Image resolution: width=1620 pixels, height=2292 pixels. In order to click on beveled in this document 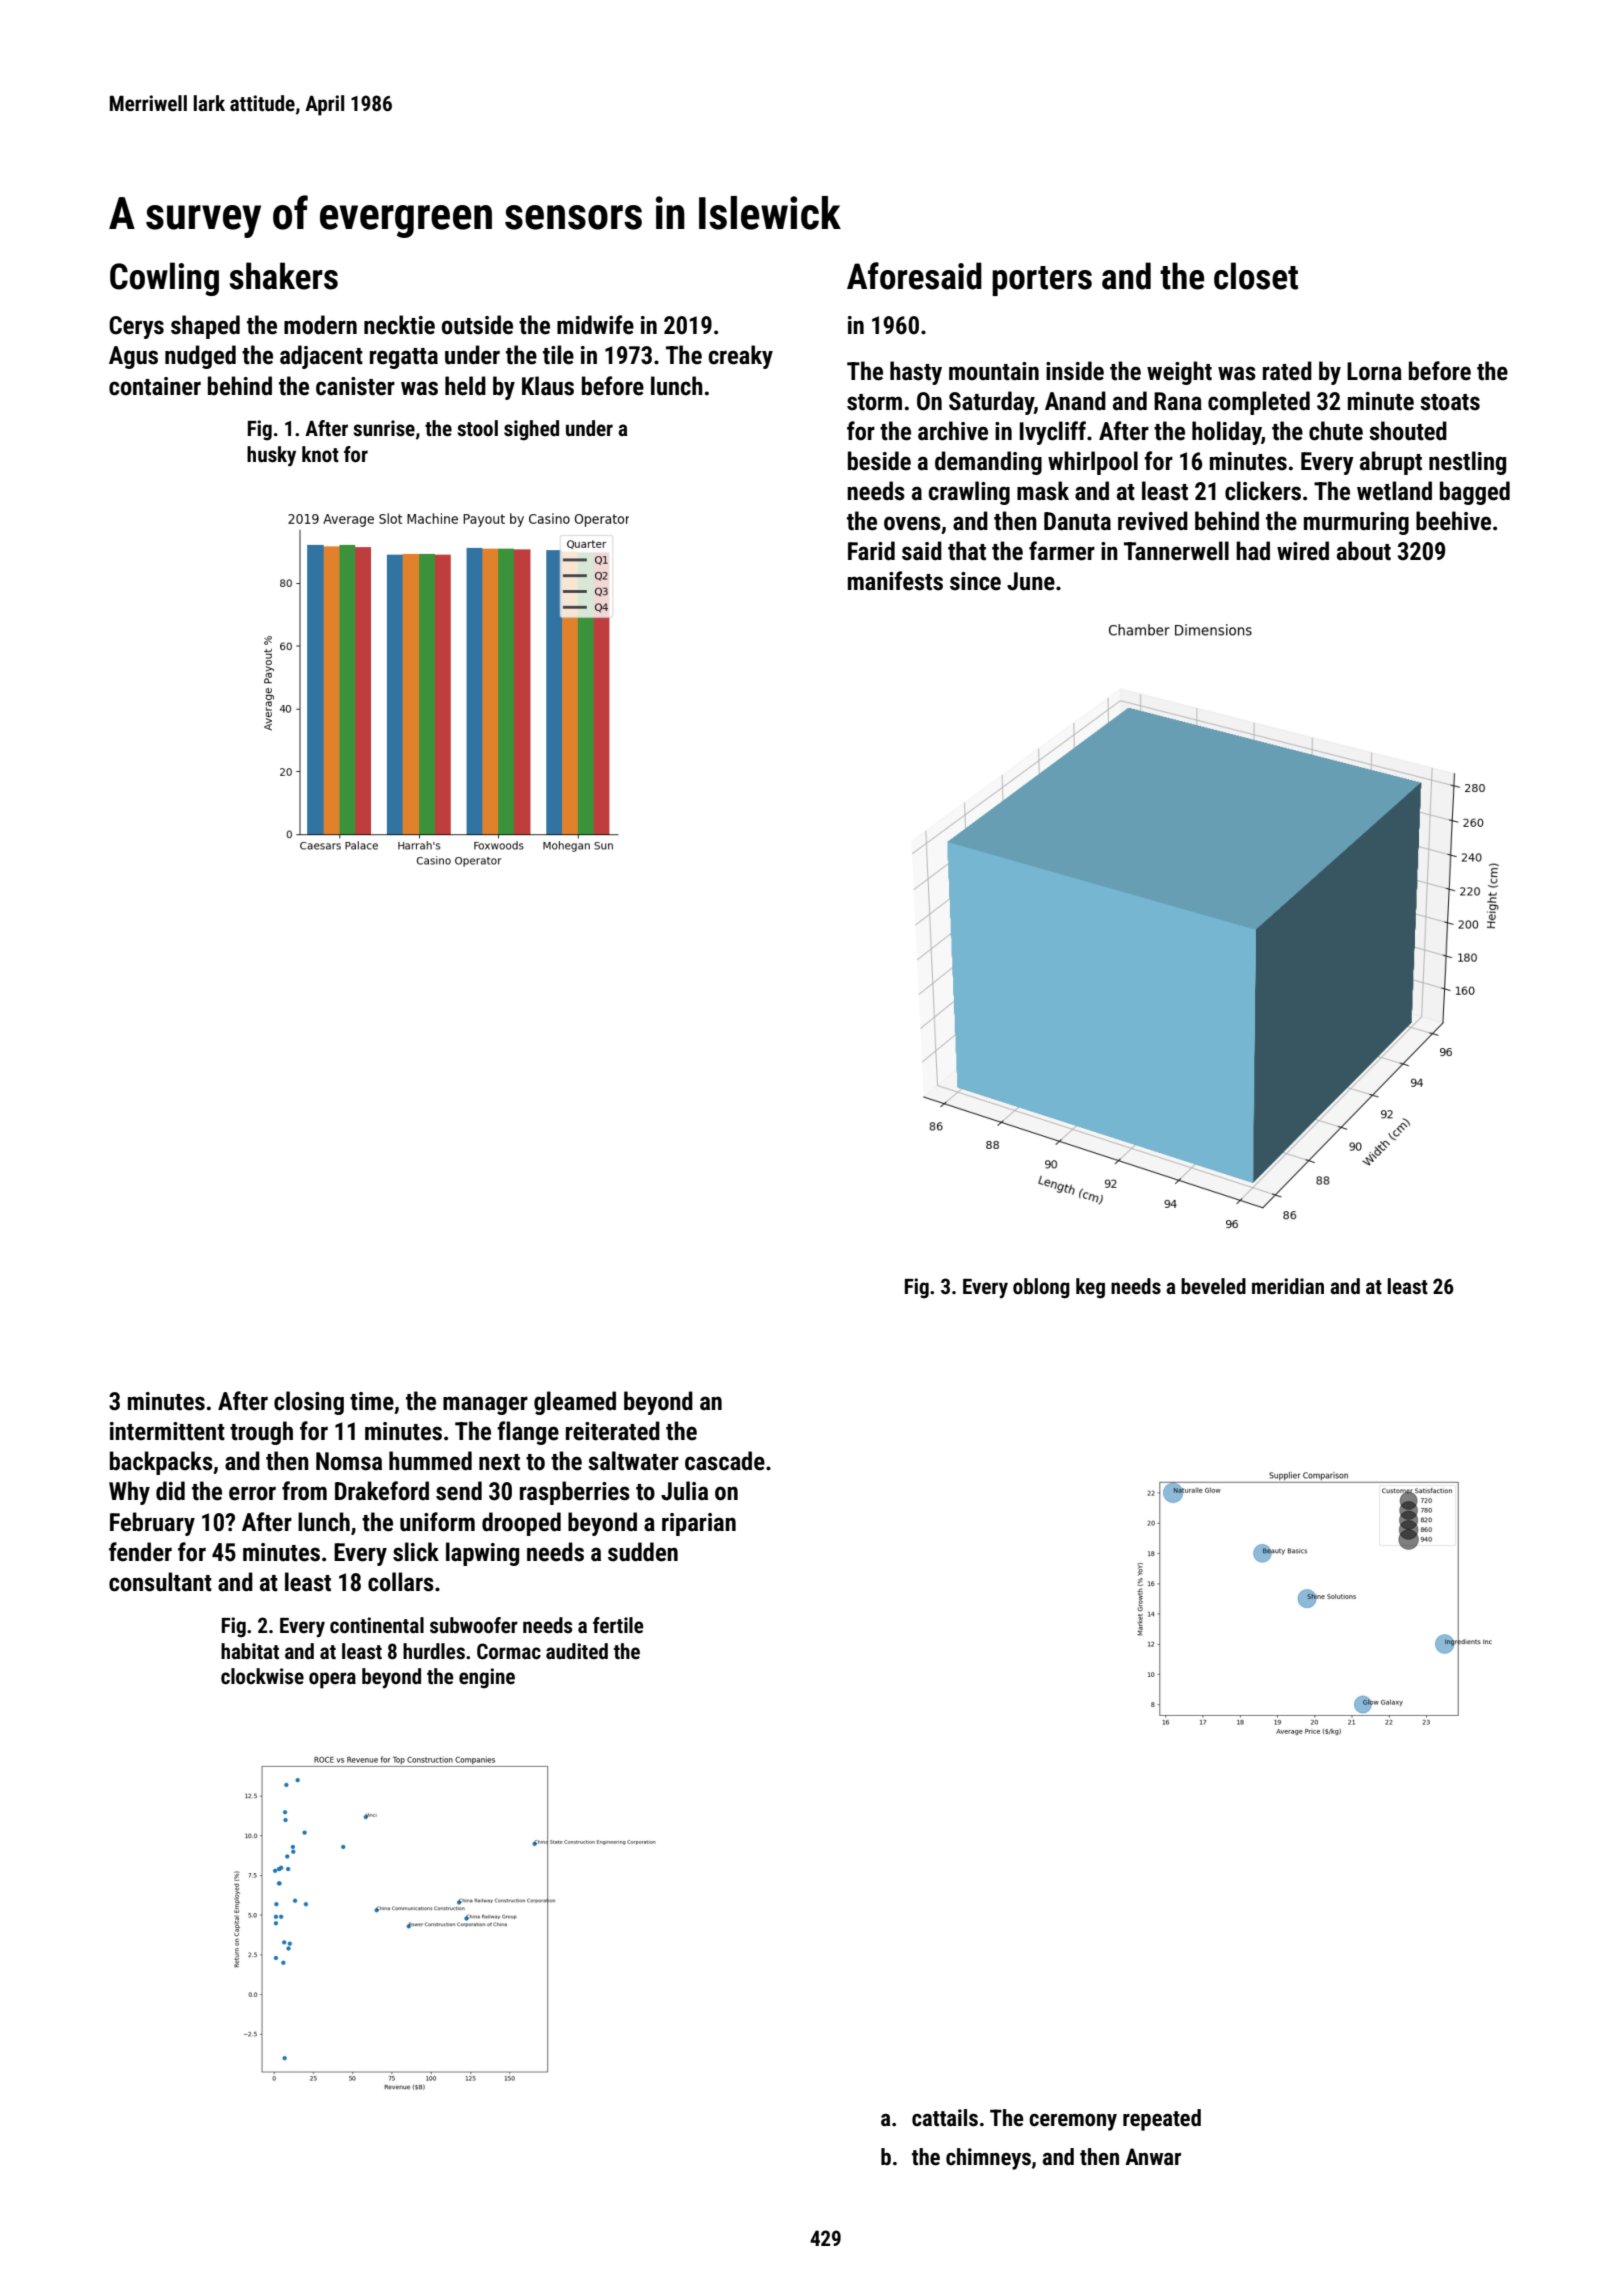, I will do `click(1213, 1286)`.
